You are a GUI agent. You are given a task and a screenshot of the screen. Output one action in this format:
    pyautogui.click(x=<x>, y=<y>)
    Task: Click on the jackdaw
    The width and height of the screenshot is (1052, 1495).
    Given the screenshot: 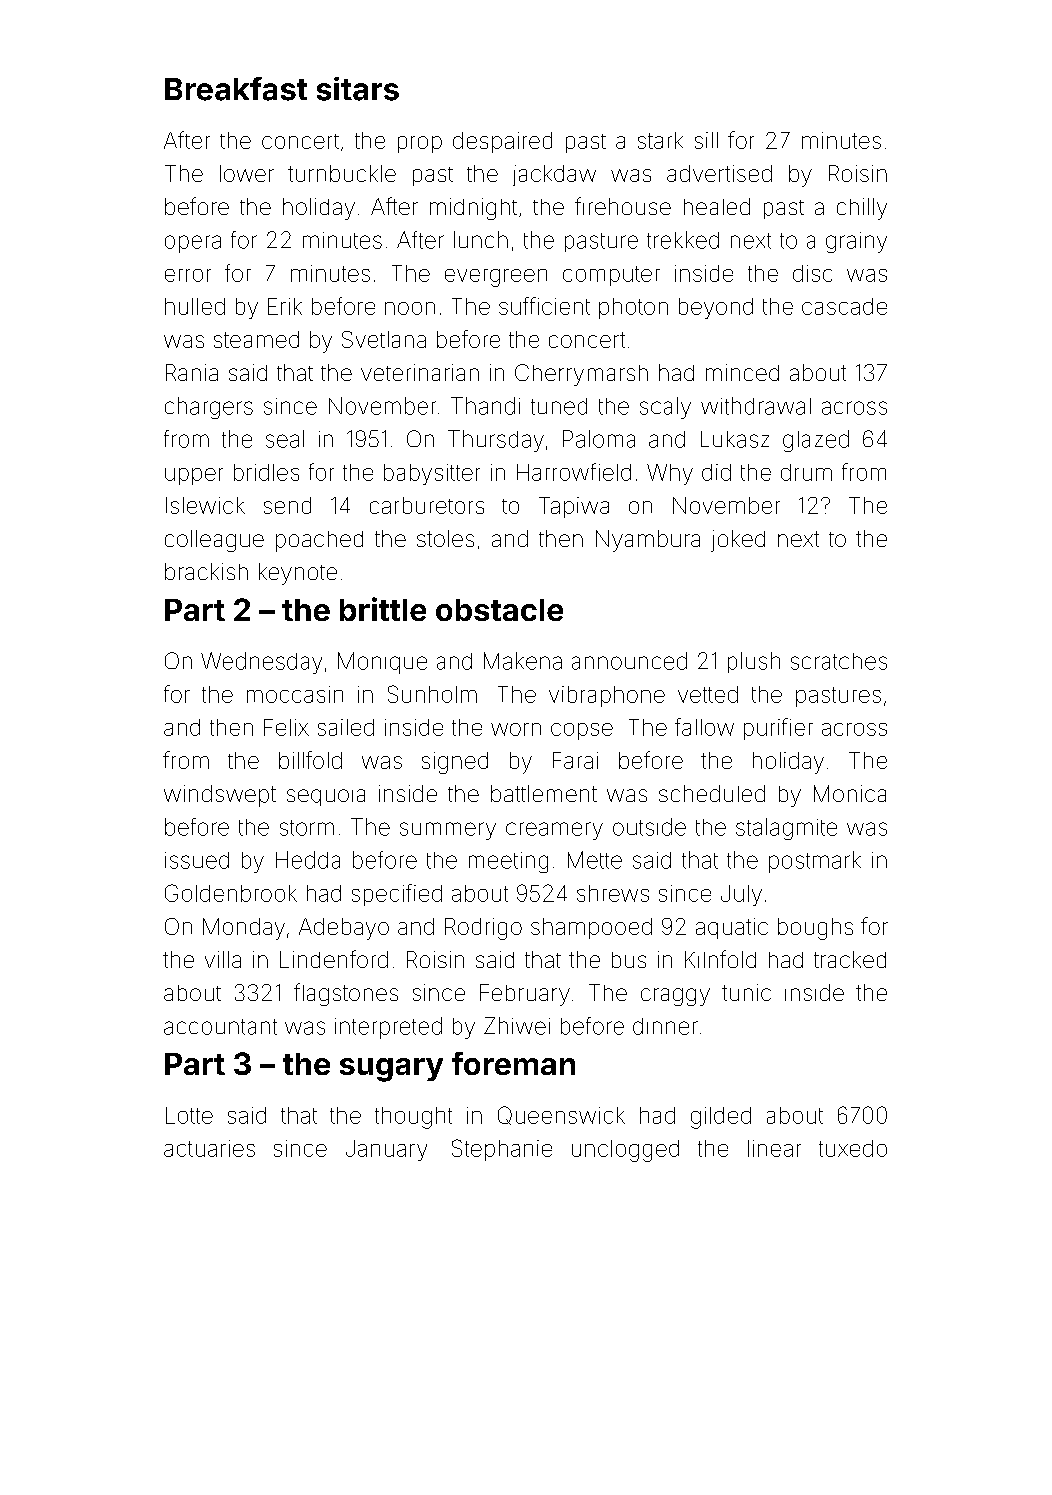 What is the action you would take?
    pyautogui.click(x=554, y=175)
